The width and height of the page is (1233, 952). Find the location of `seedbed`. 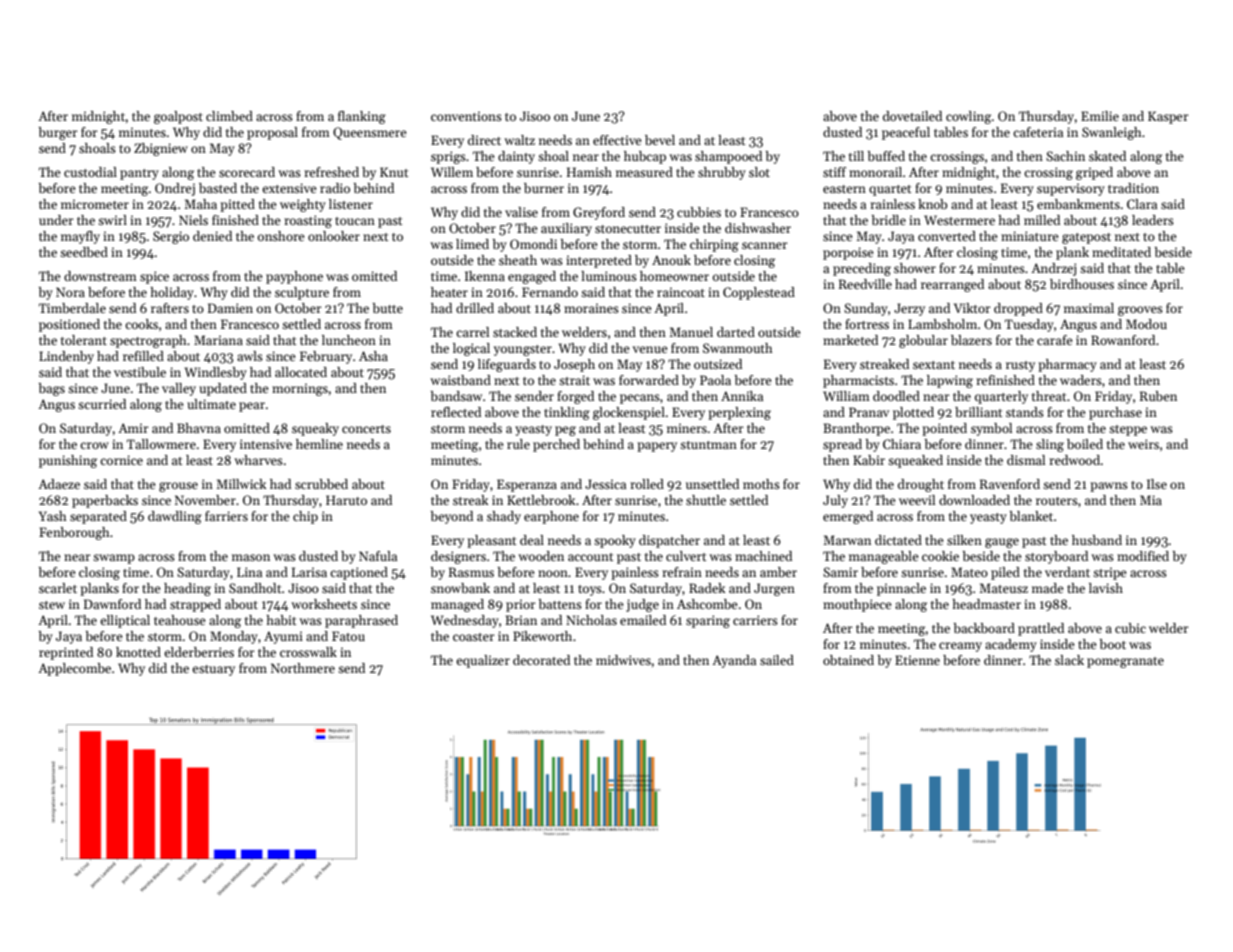

seedbed is located at coordinates (84, 252).
